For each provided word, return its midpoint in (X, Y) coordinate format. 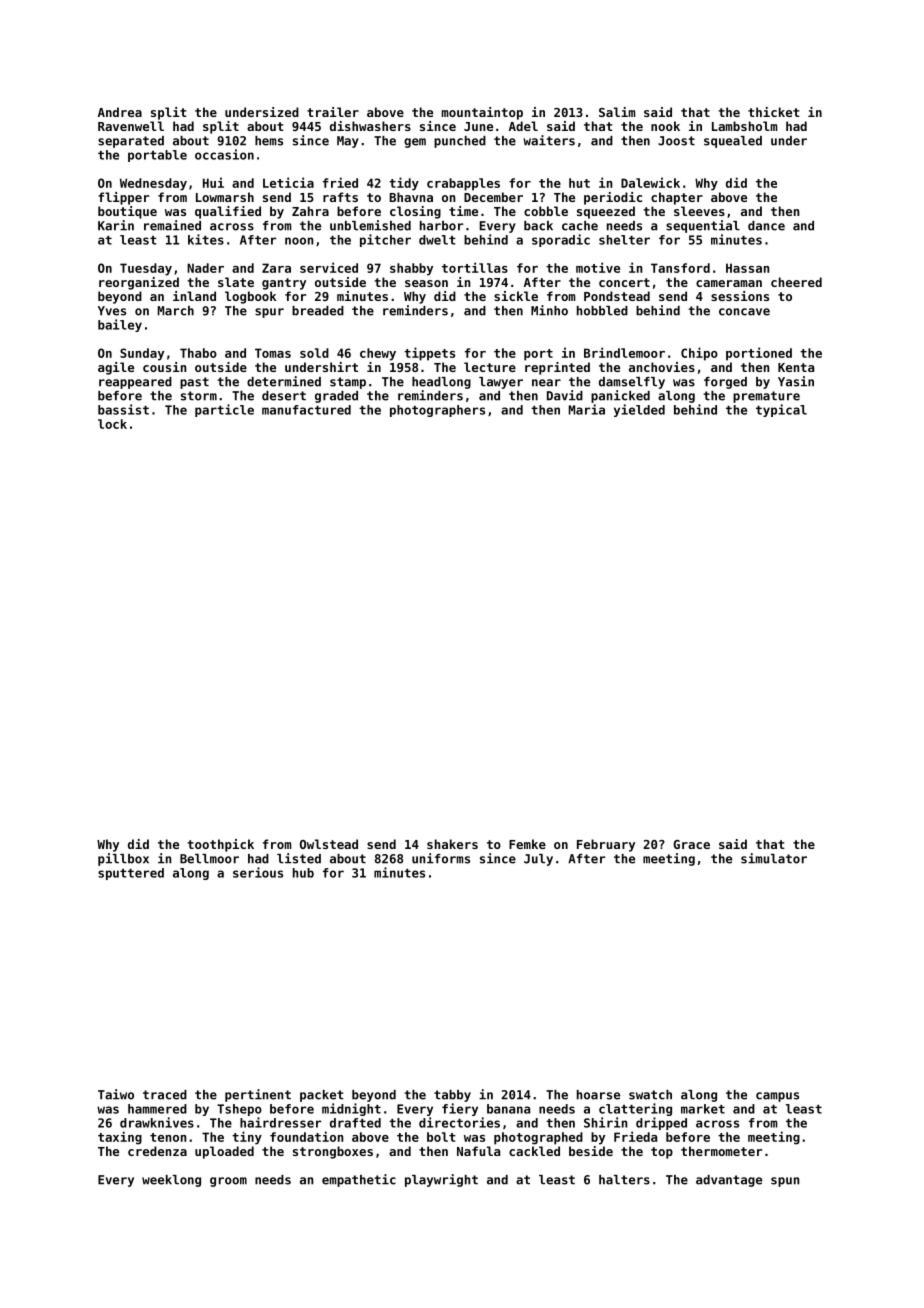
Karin (116, 225)
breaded (318, 311)
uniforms (441, 858)
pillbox (123, 859)
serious (258, 872)
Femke (527, 844)
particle (224, 410)
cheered (796, 282)
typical (781, 410)
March (176, 311)
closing (415, 212)
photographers (437, 411)
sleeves (699, 211)
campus (777, 1097)
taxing (120, 1138)
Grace (691, 844)
